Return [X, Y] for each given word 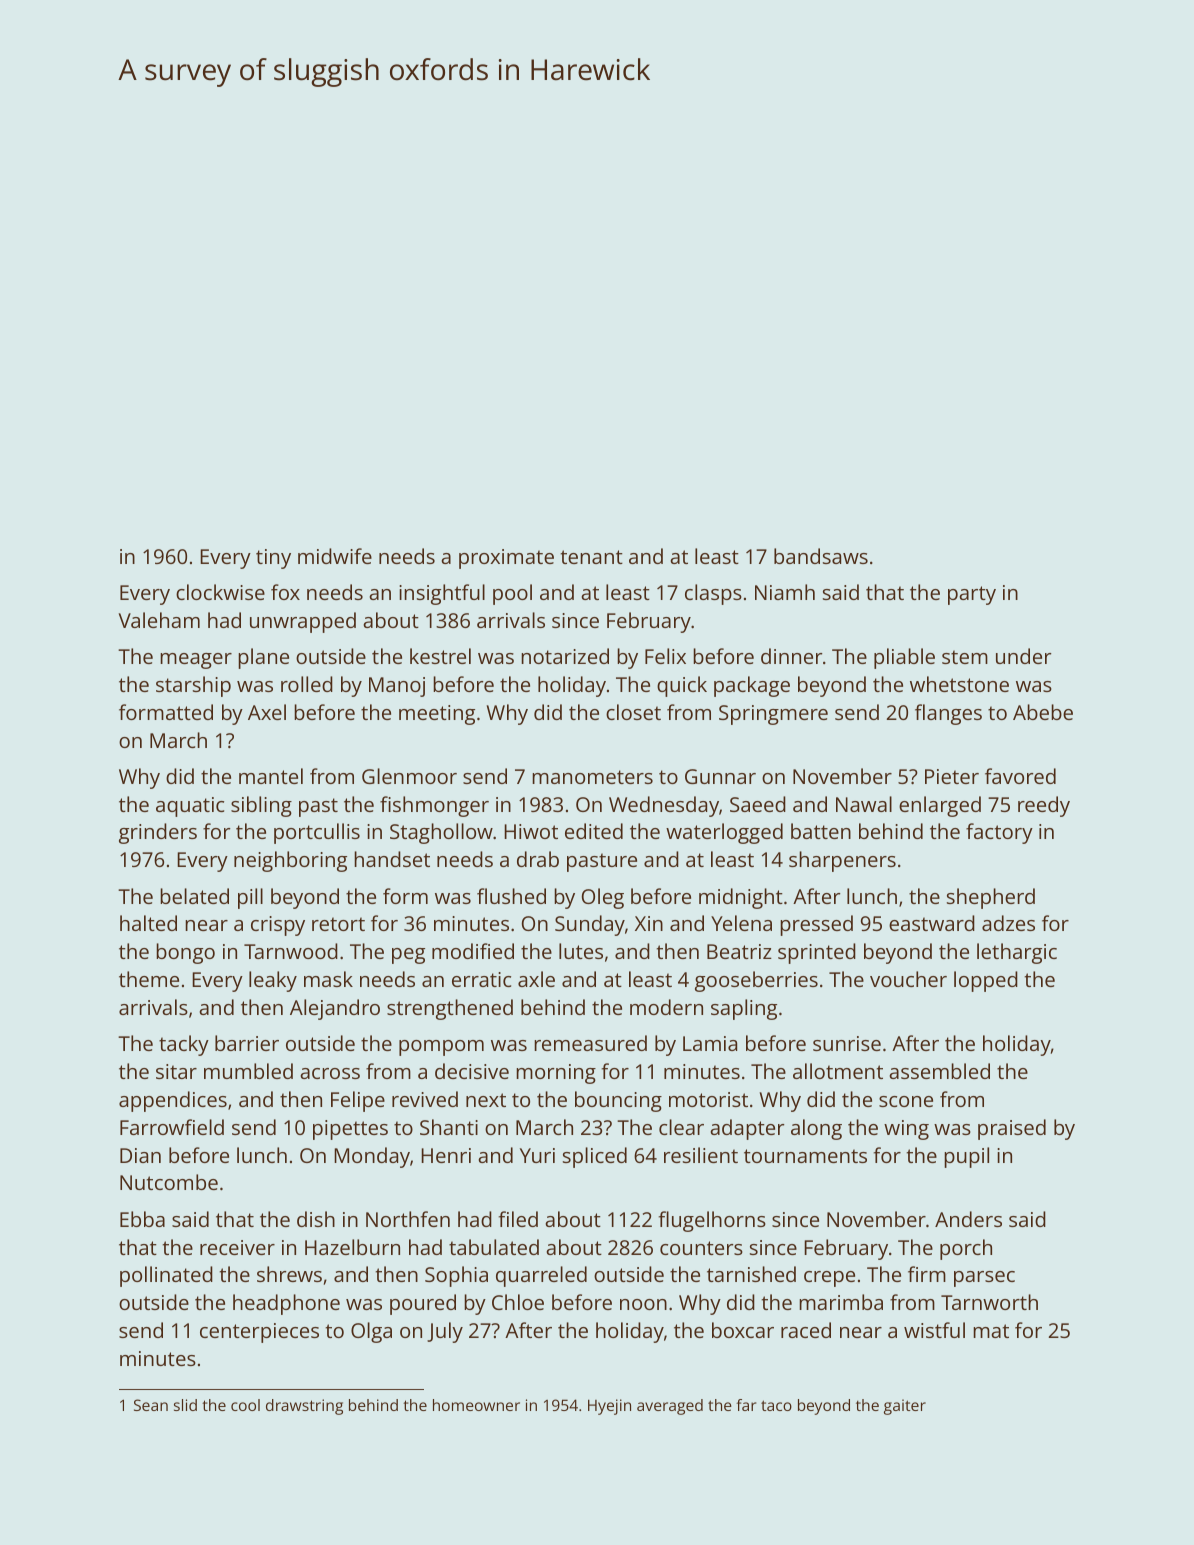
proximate [506, 559]
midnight [741, 898]
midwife [335, 556]
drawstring [304, 1407]
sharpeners [842, 861]
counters [701, 1248]
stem [965, 657]
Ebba [142, 1219]
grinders [158, 833]
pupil [966, 1157]
